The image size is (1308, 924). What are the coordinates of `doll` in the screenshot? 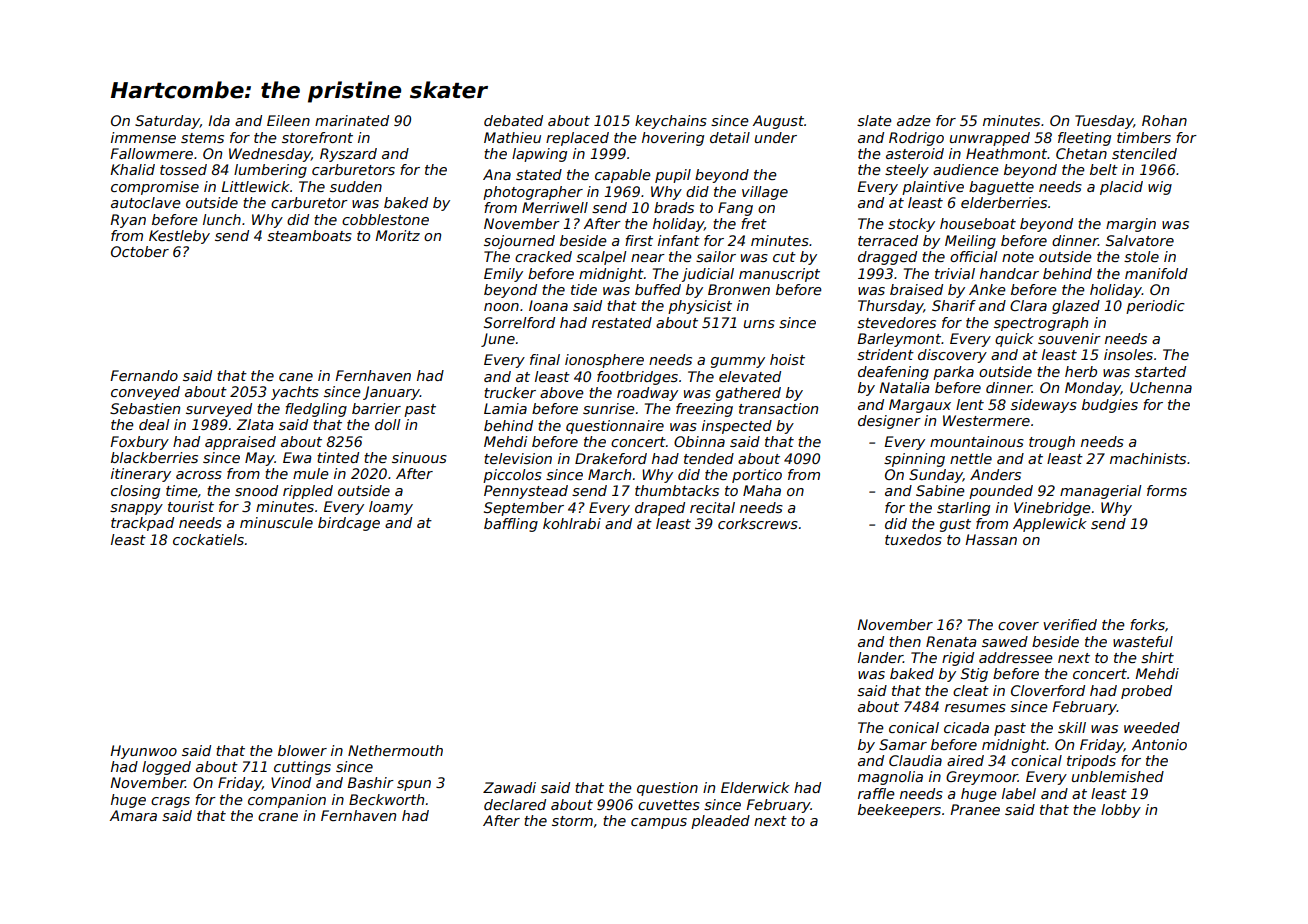 It's located at (387, 424).
